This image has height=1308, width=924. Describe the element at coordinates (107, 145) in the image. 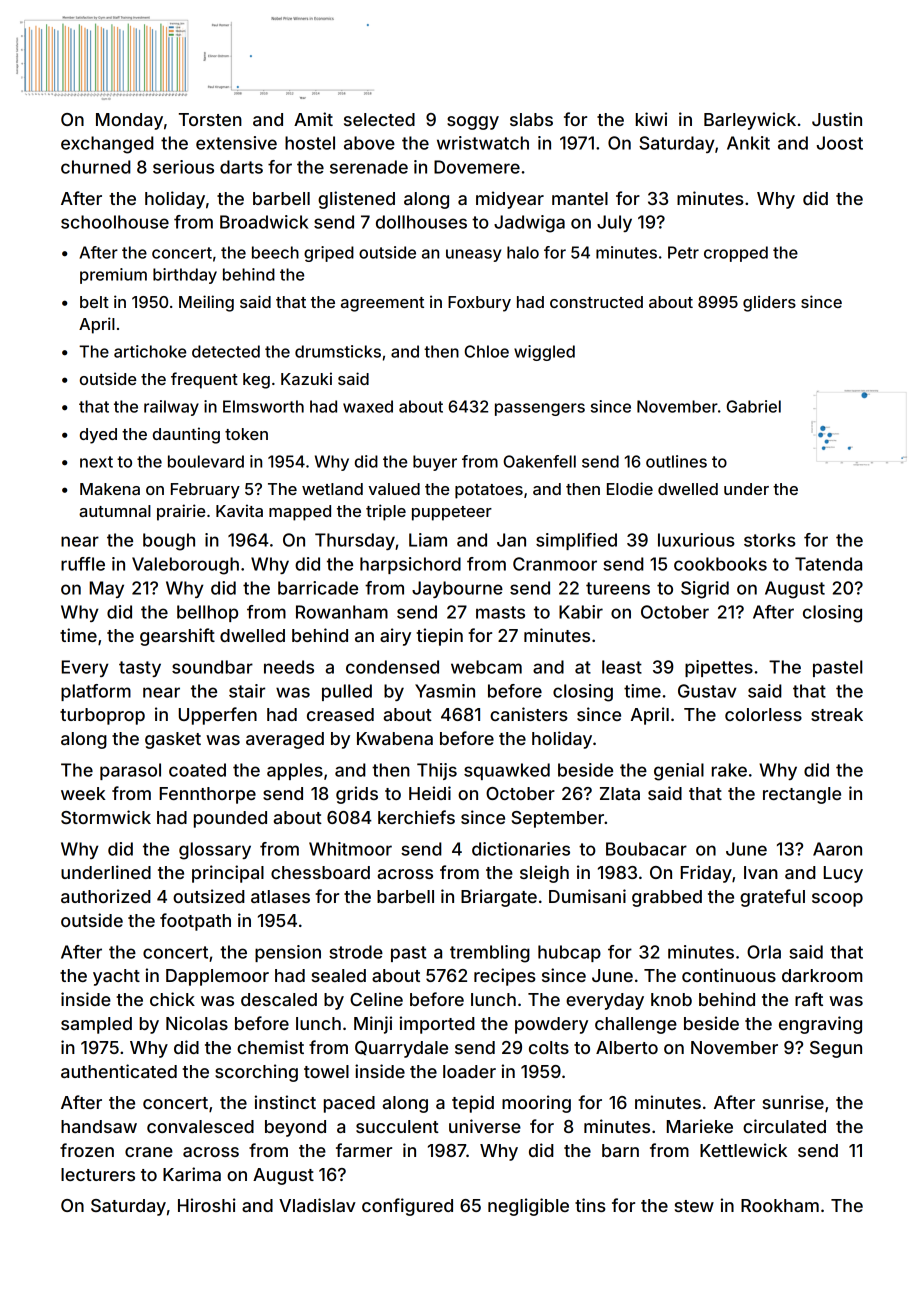

I see `exchanged` at that location.
